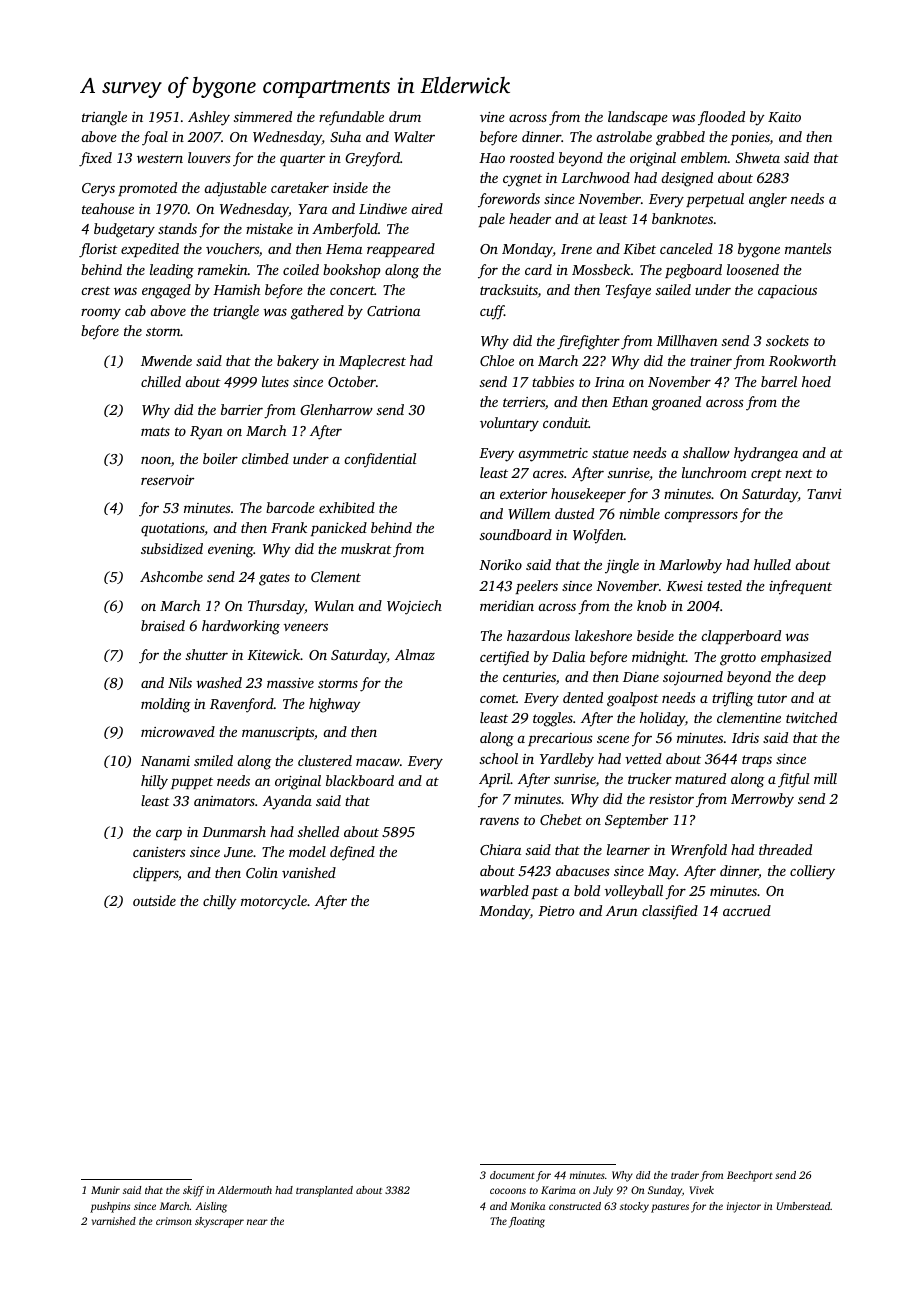  I want to click on firefighter, so click(588, 342).
